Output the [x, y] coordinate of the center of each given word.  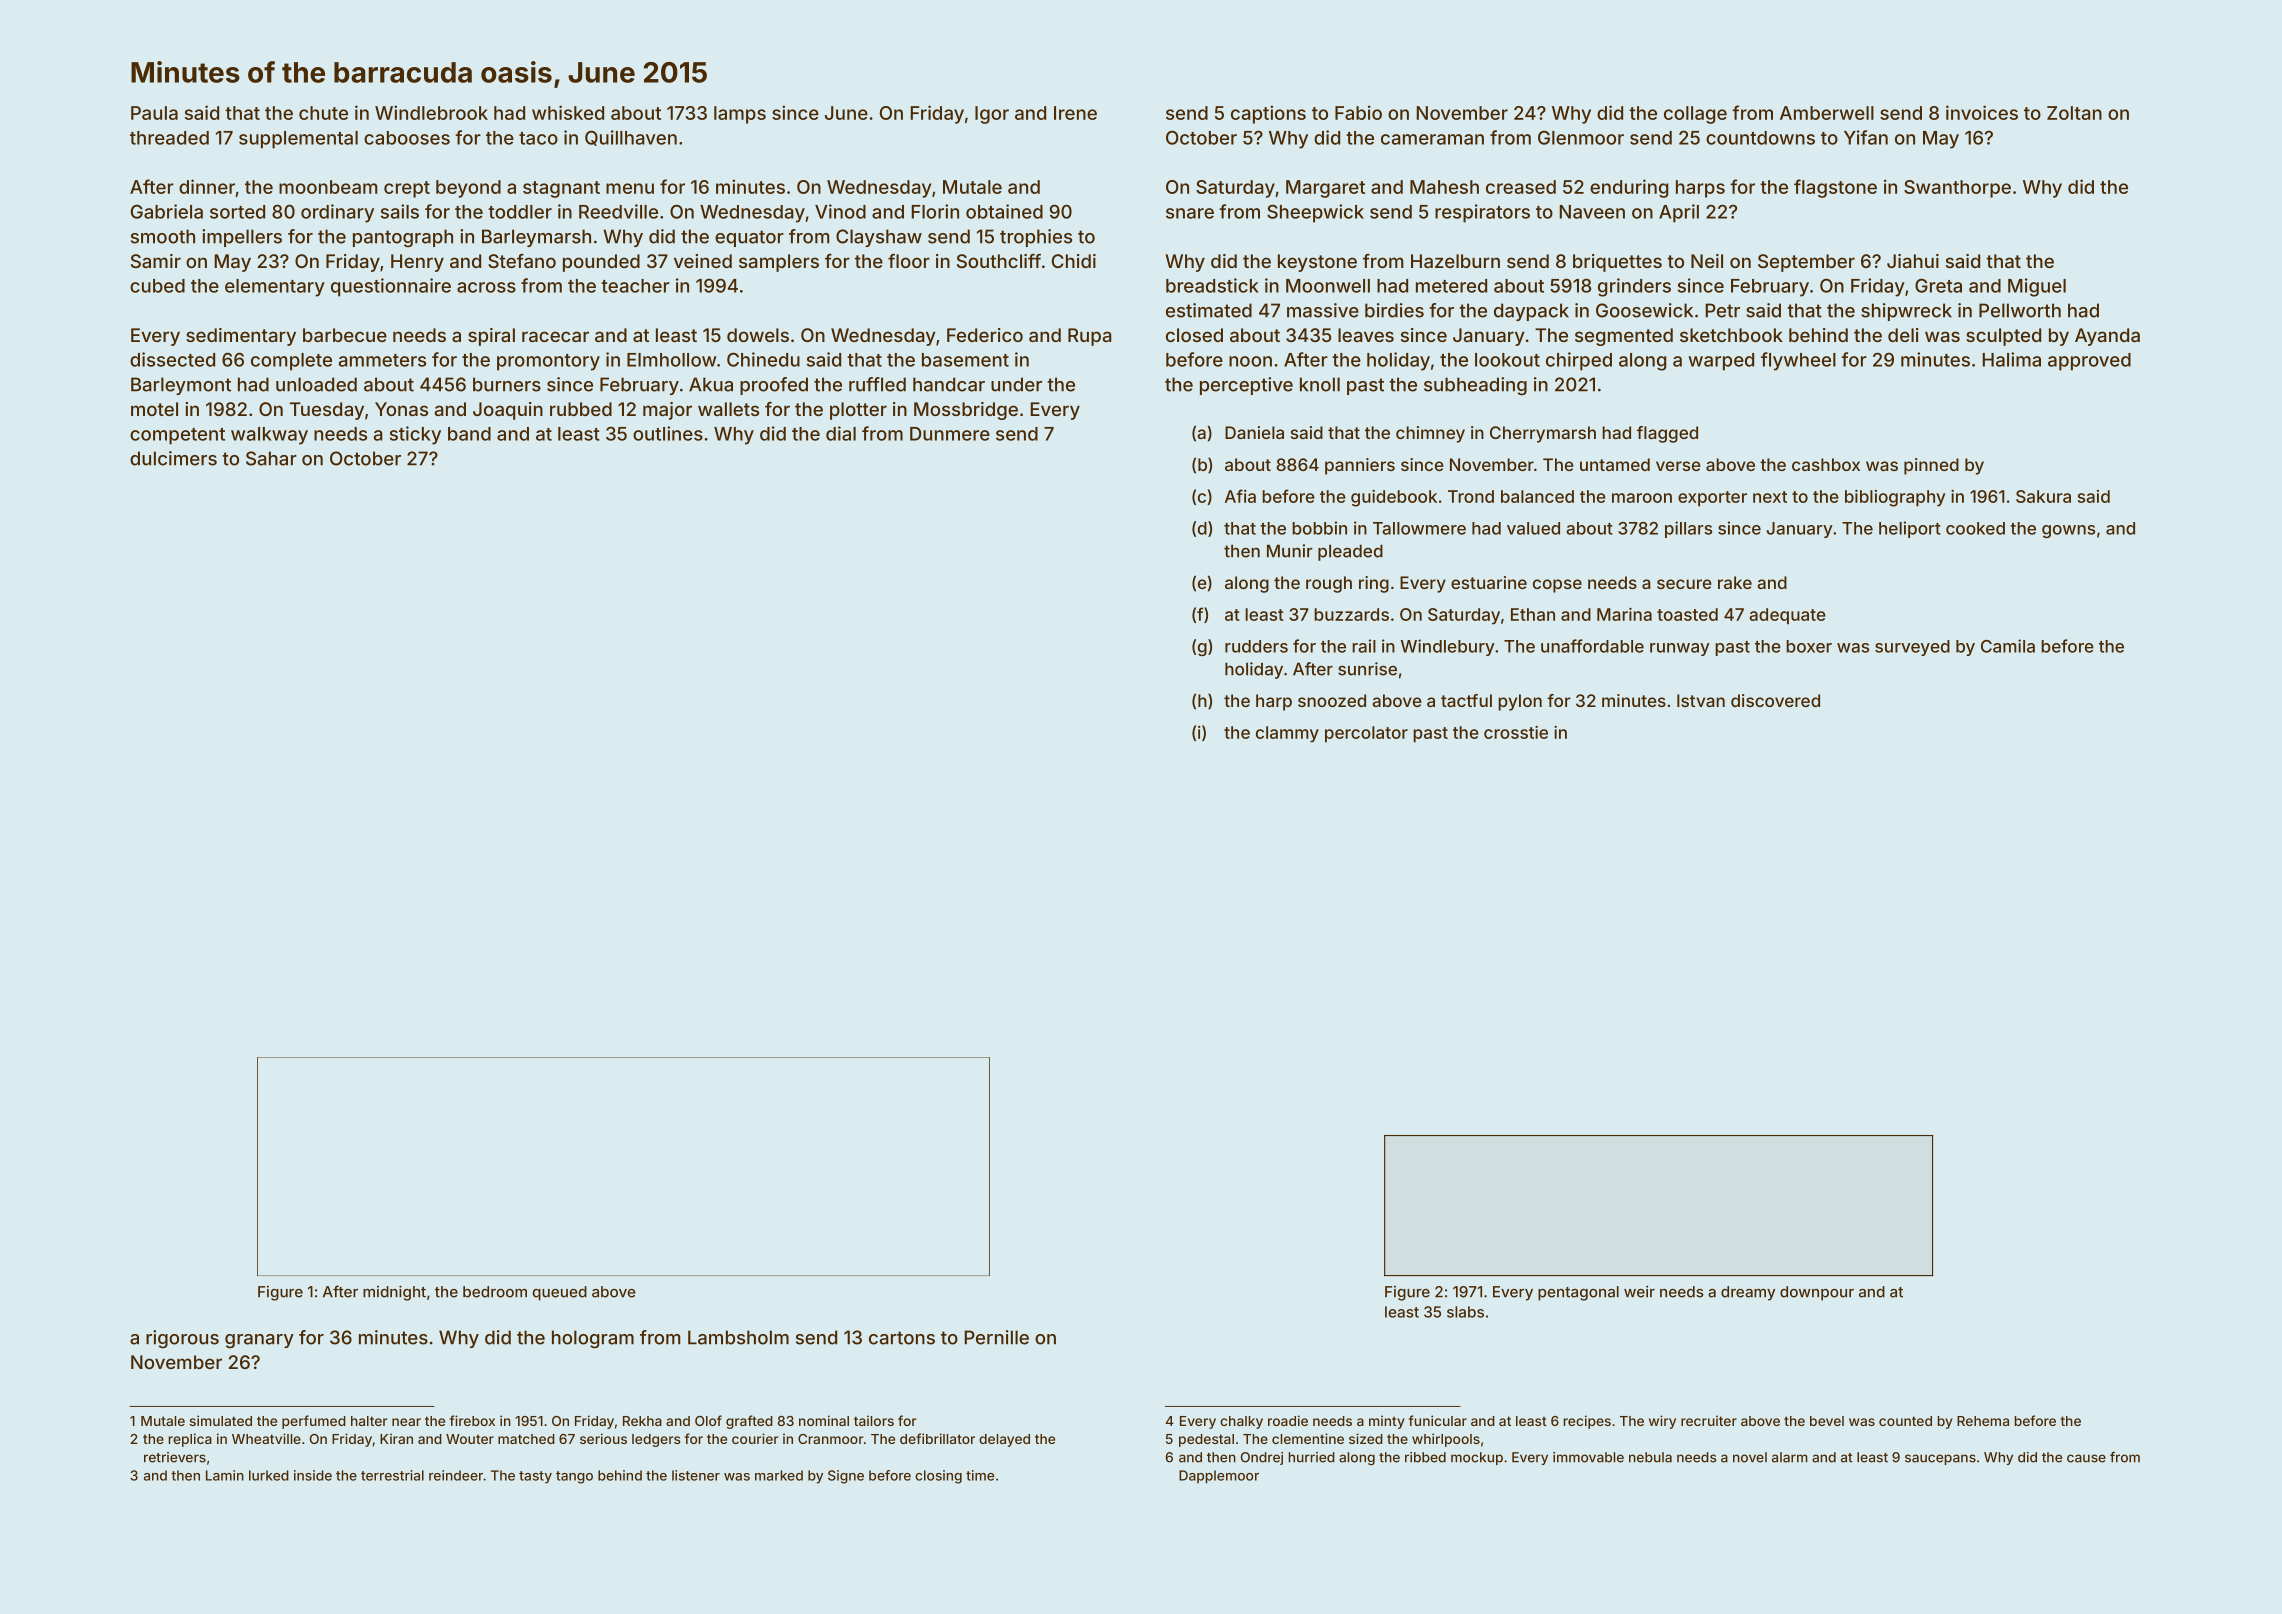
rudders [1256, 646]
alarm [1790, 1457]
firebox [472, 1420]
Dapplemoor [1219, 1477]
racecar [555, 336]
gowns [2068, 531]
